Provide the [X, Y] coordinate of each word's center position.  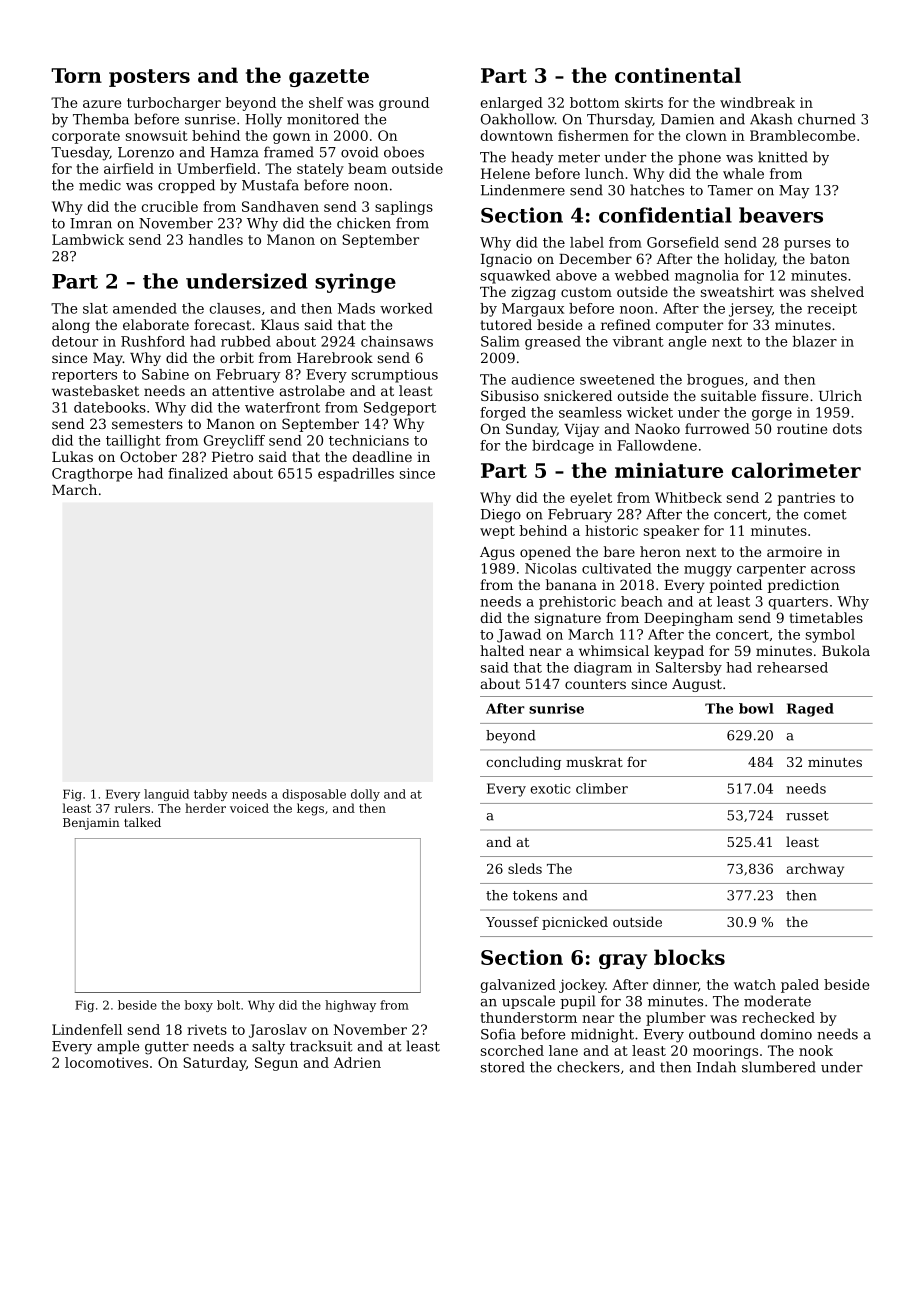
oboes [404, 152]
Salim [500, 341]
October [148, 456]
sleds [525, 868]
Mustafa [270, 185]
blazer [815, 341]
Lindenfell [87, 1029]
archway [815, 870]
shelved [837, 291]
